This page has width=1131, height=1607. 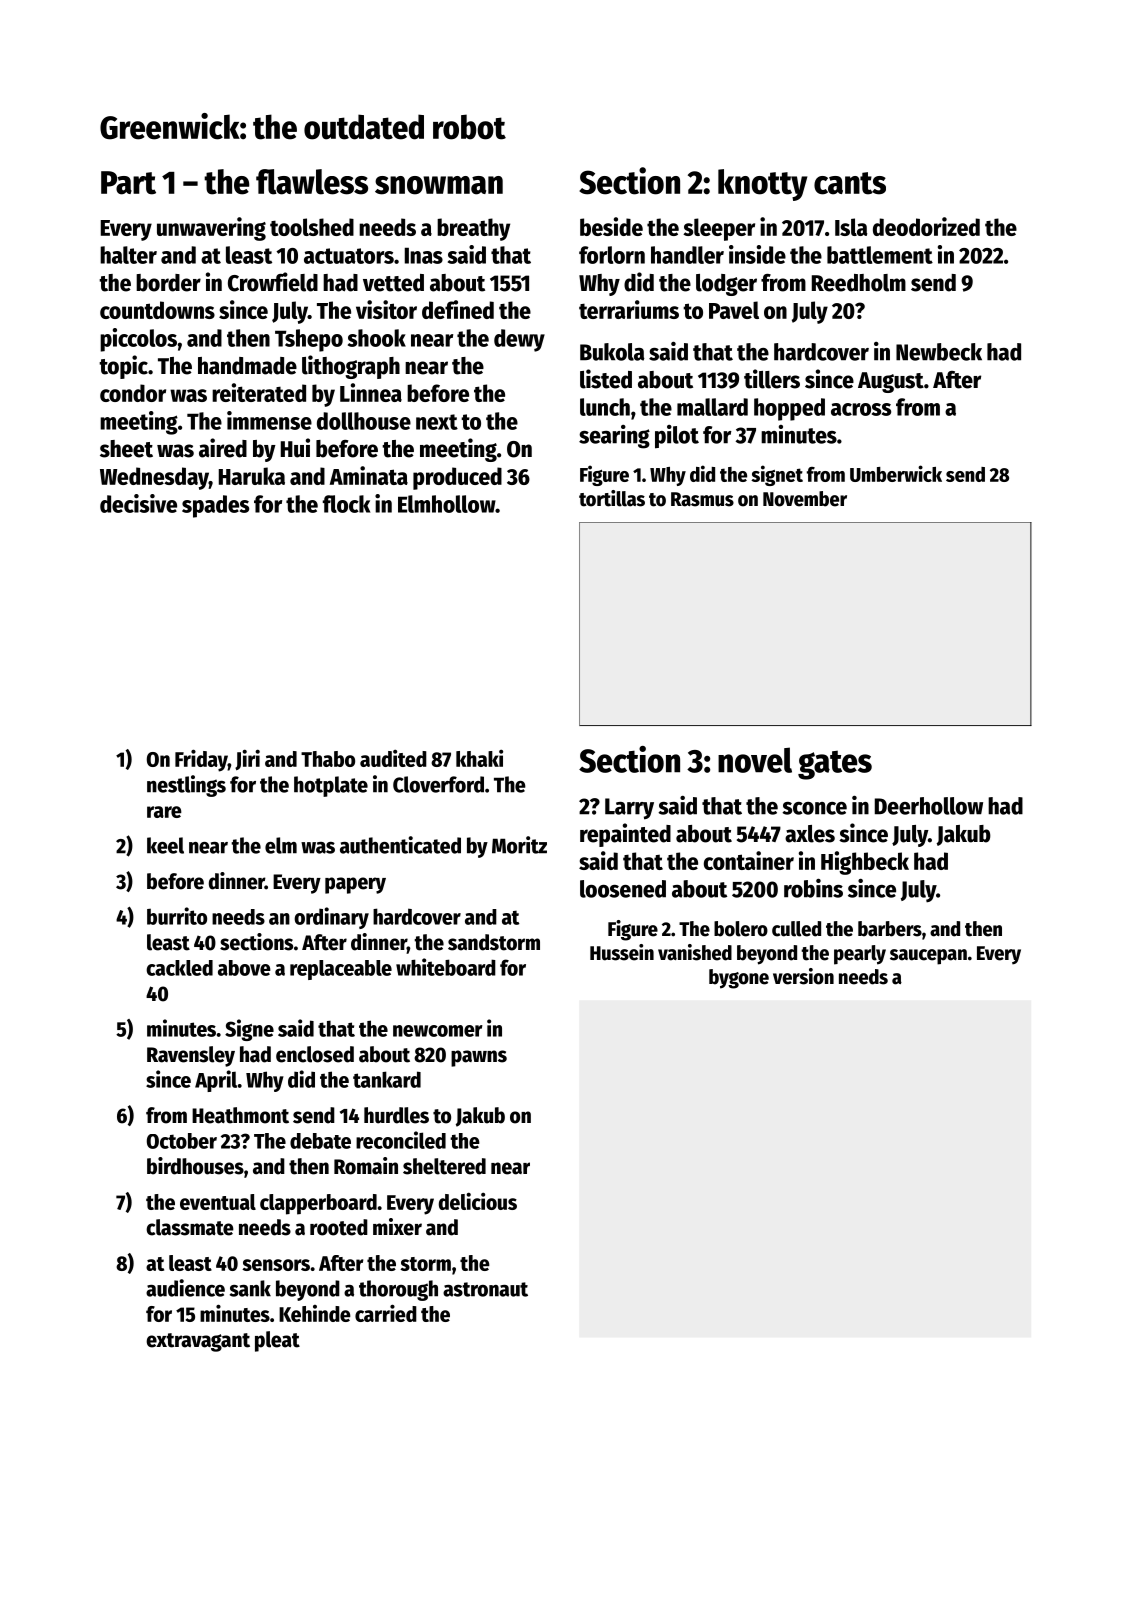 What do you see at coordinates (928, 957) in the page?
I see `saucepan` at bounding box center [928, 957].
